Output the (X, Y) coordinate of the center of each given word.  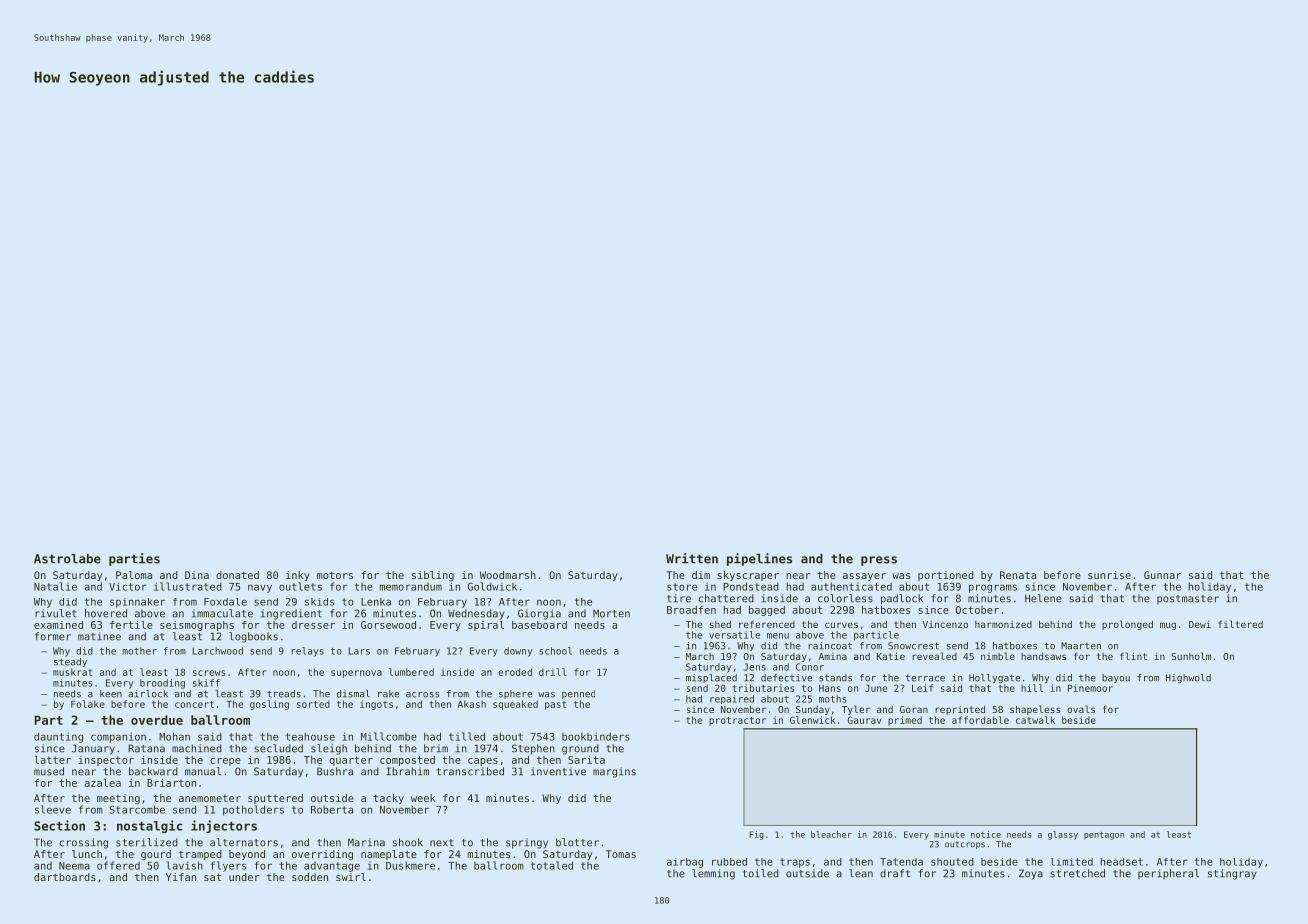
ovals (1081, 709)
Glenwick (813, 720)
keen (111, 694)
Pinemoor (1090, 688)
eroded (515, 672)
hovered (106, 613)
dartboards (65, 877)
